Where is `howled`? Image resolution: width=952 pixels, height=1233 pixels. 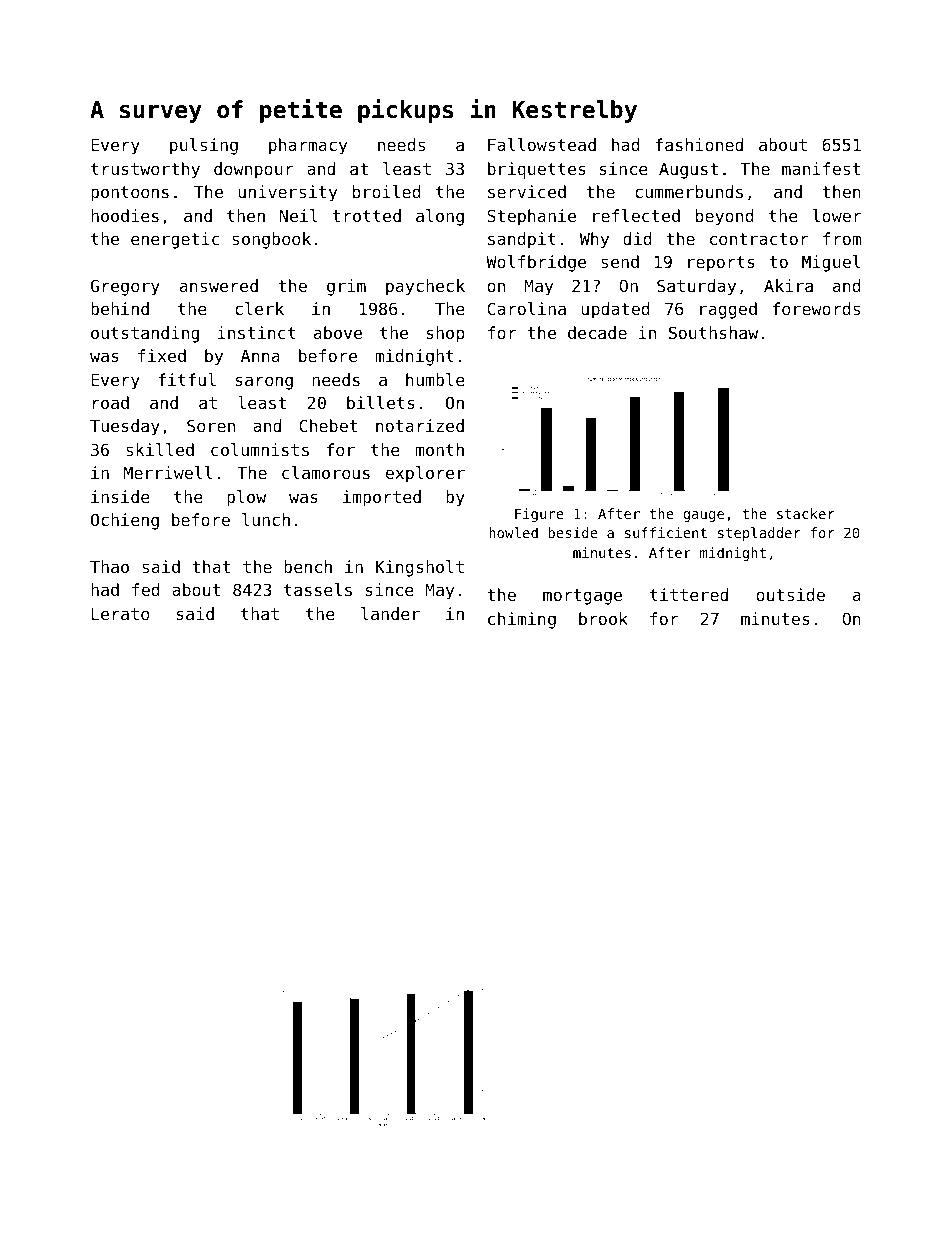 howled is located at coordinates (513, 532).
